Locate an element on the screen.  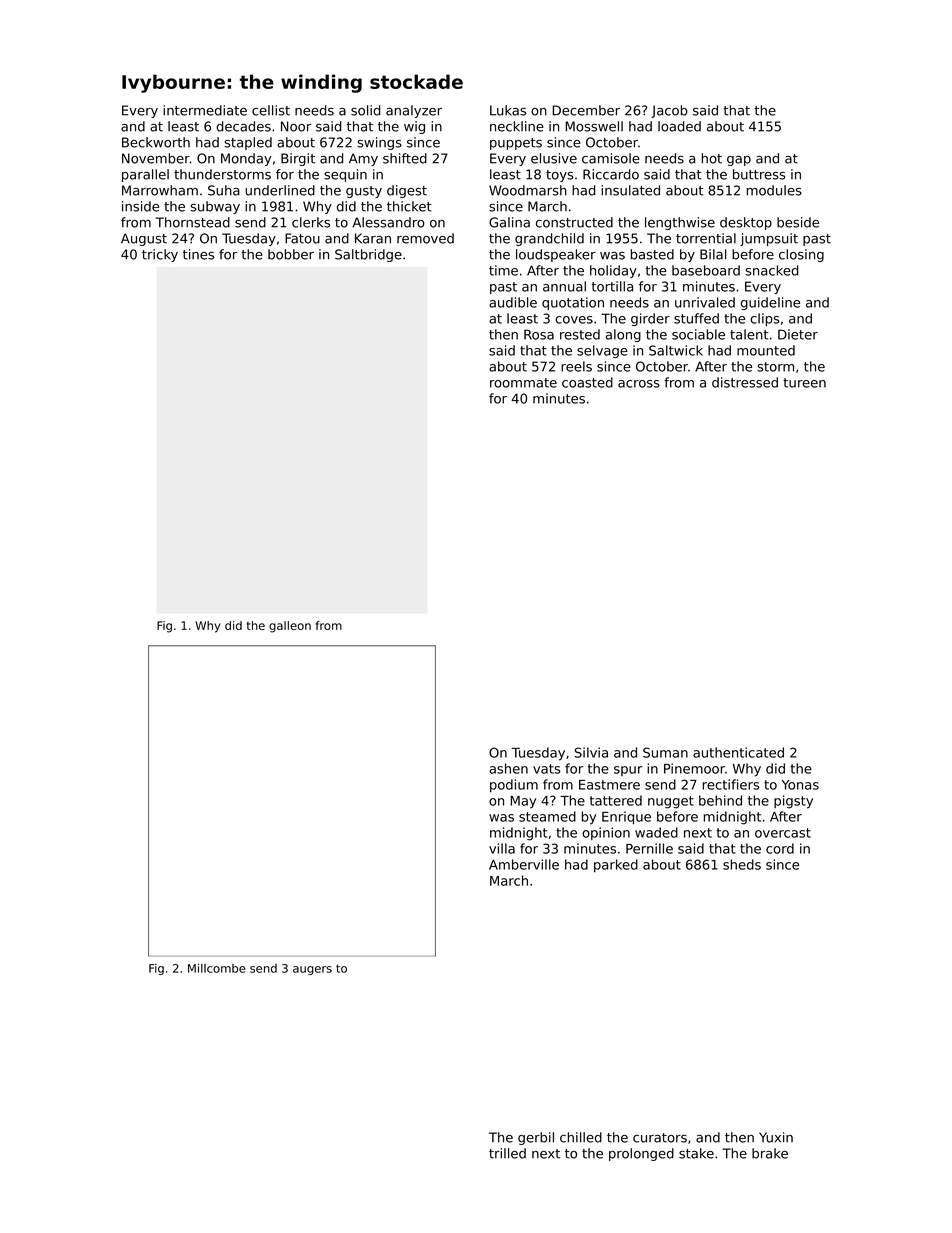
August is located at coordinates (144, 239).
